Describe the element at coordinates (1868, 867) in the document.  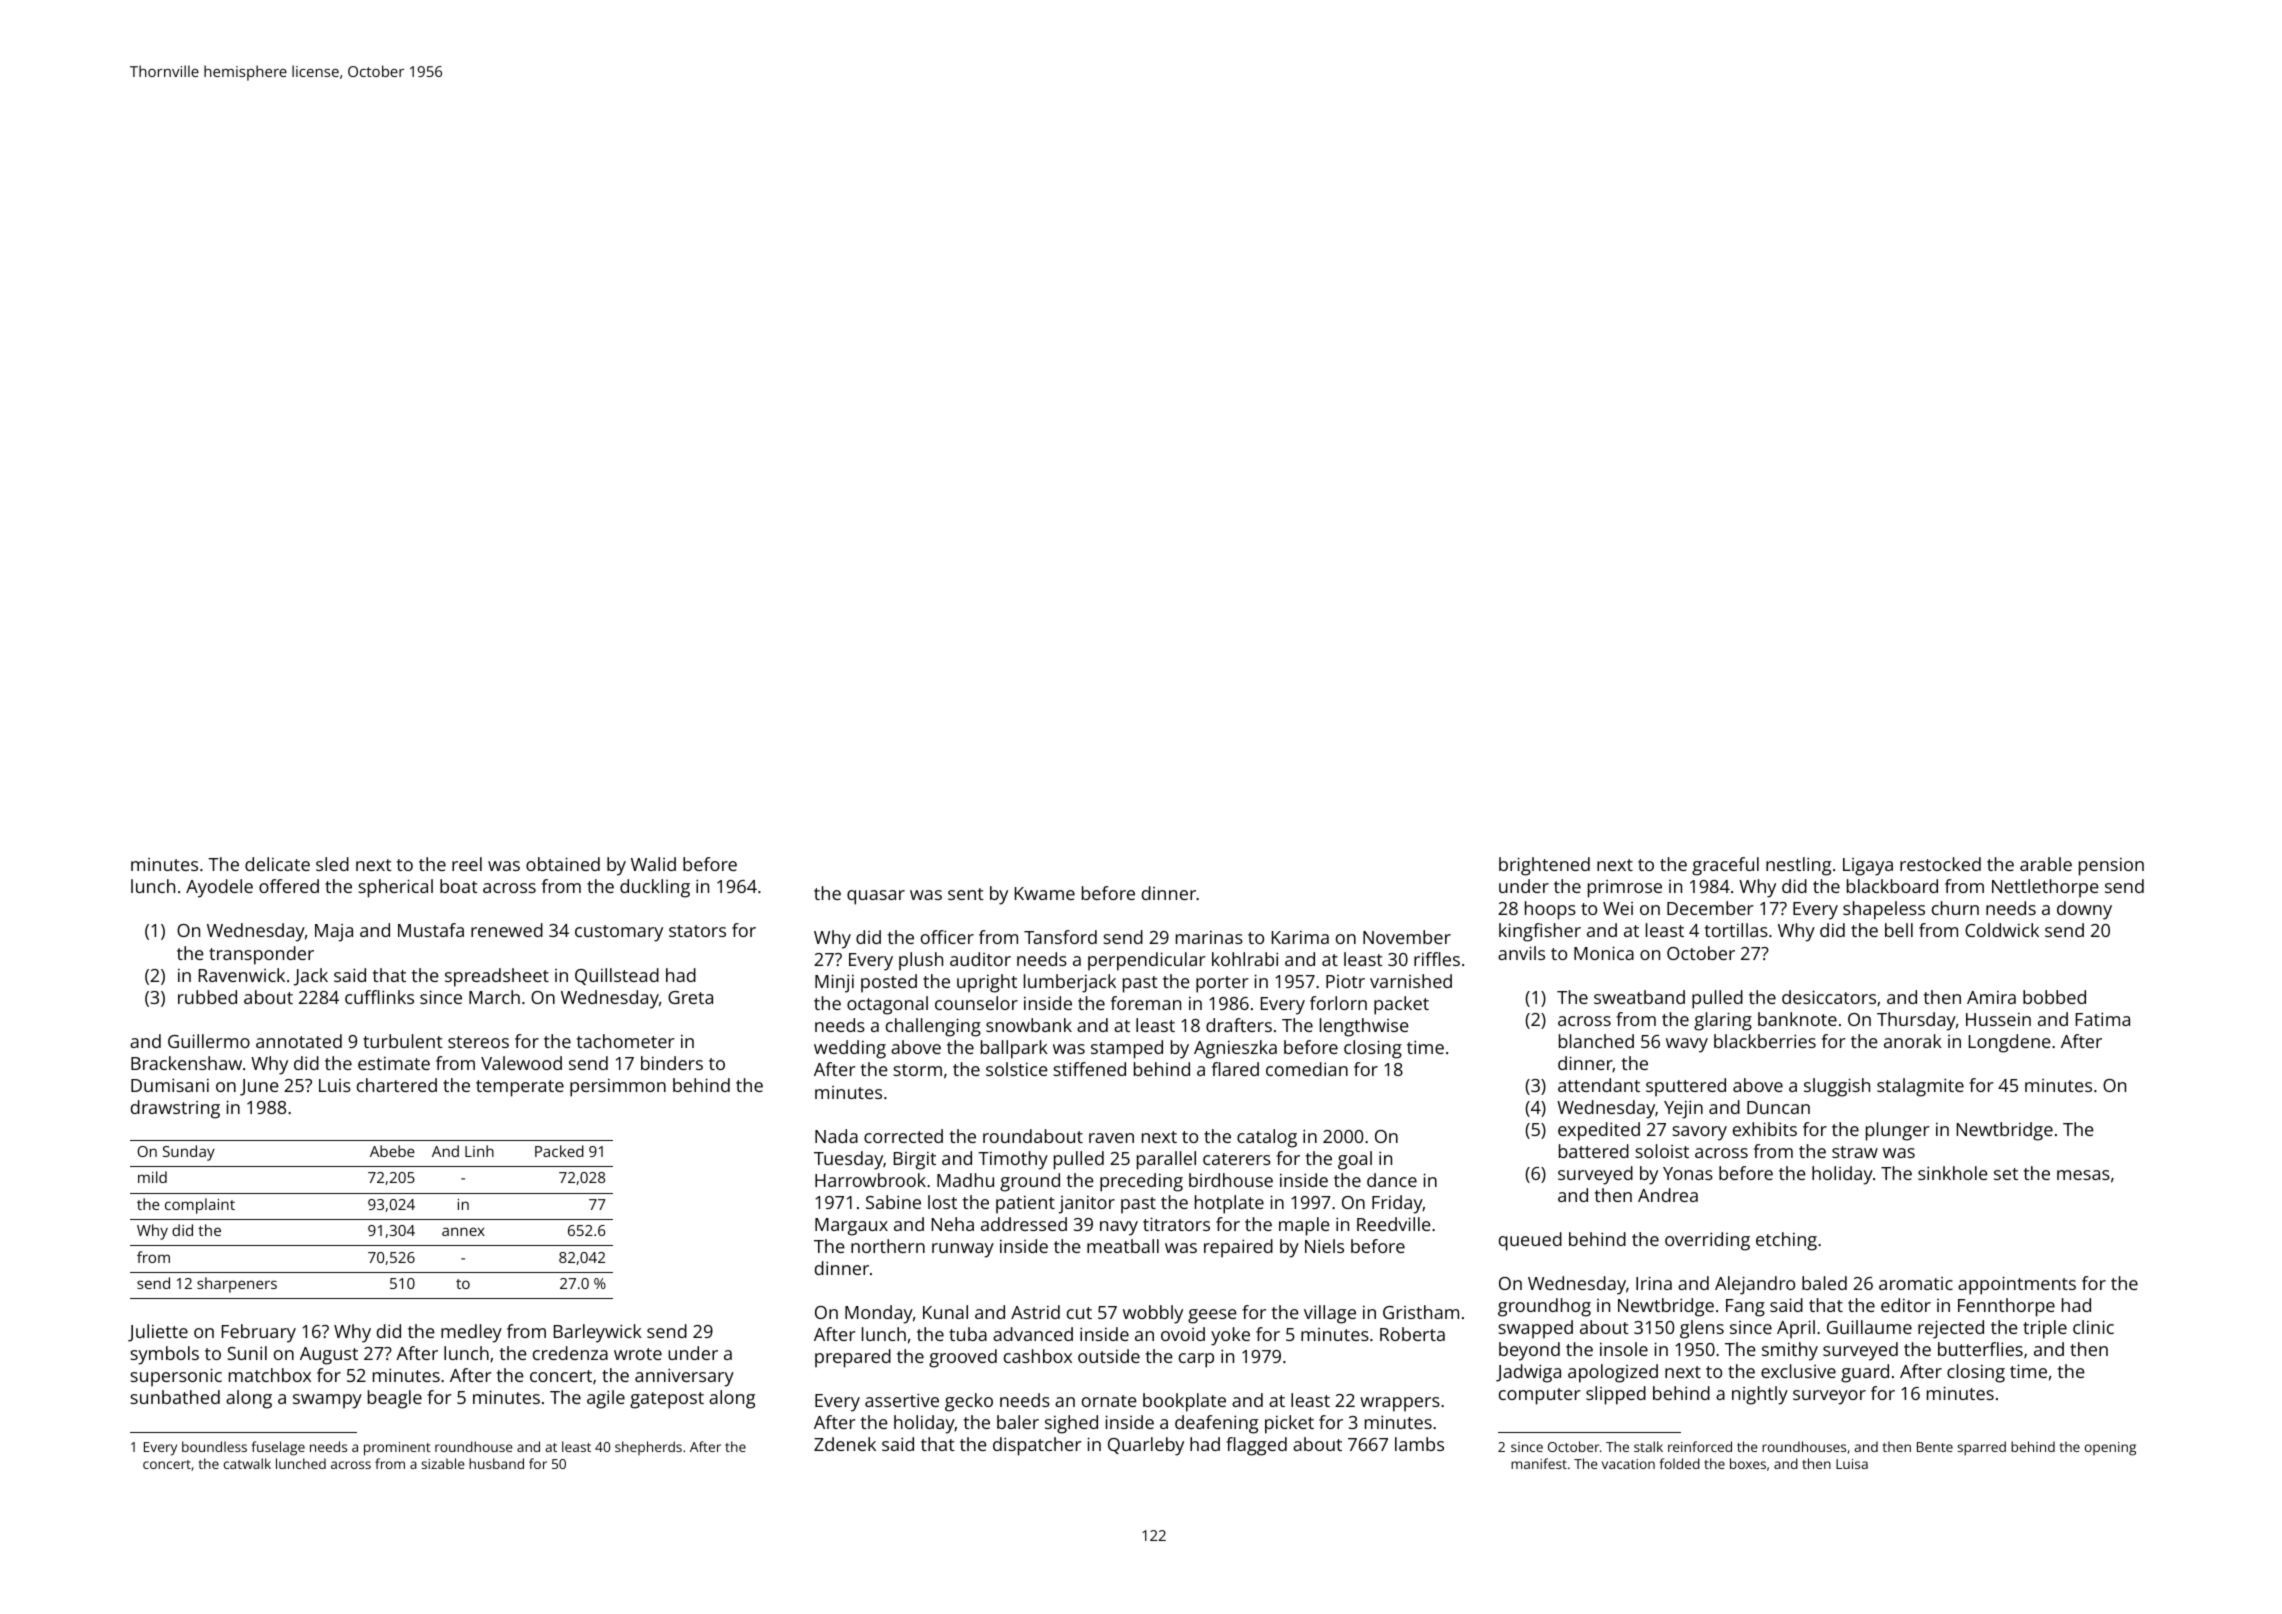
I see `Ligaya` at that location.
